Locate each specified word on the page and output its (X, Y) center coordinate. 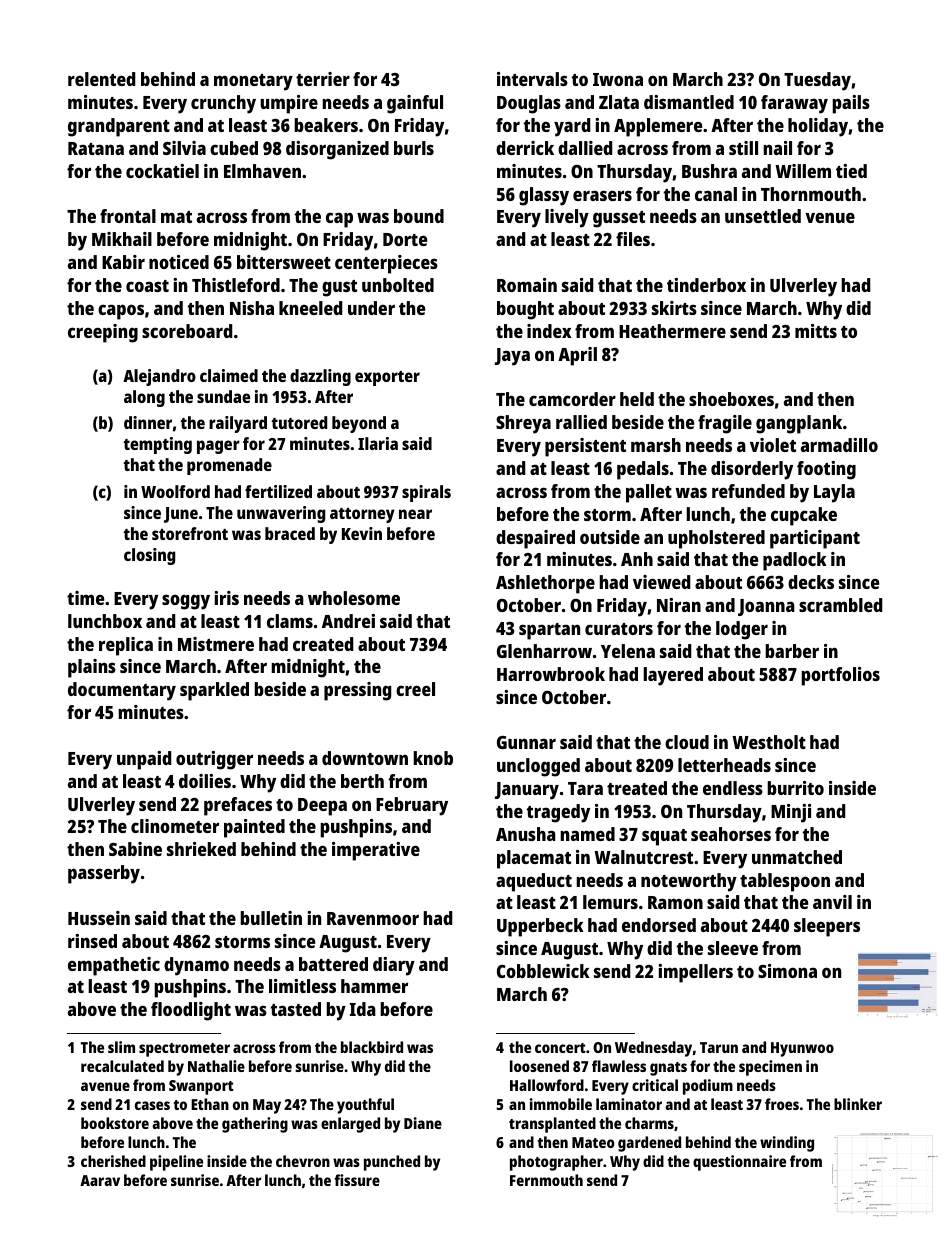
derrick (525, 148)
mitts (816, 331)
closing (149, 556)
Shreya (523, 424)
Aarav (100, 1180)
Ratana (96, 148)
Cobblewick (543, 971)
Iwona (618, 79)
